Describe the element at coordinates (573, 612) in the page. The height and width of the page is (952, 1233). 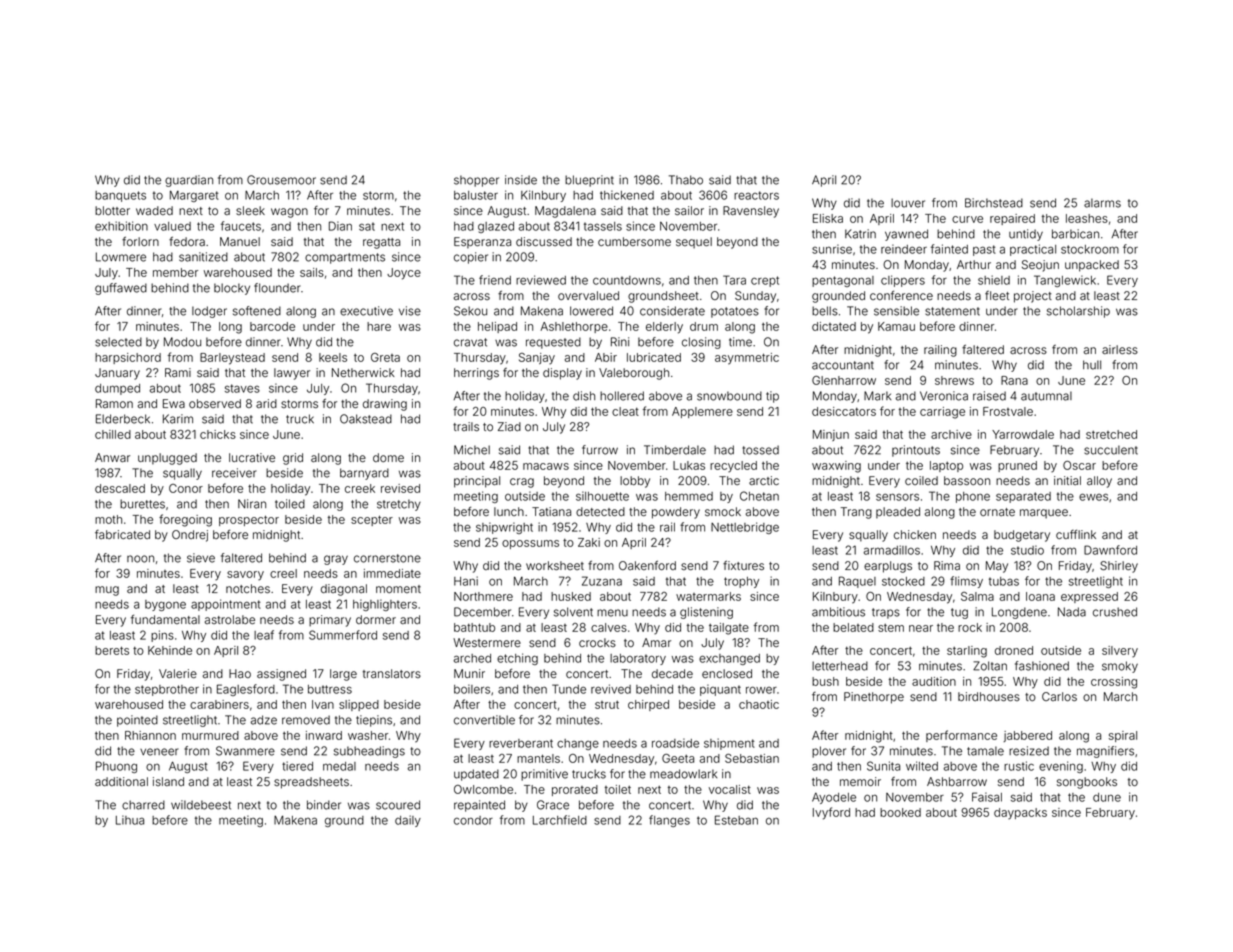
I see `solvent` at that location.
